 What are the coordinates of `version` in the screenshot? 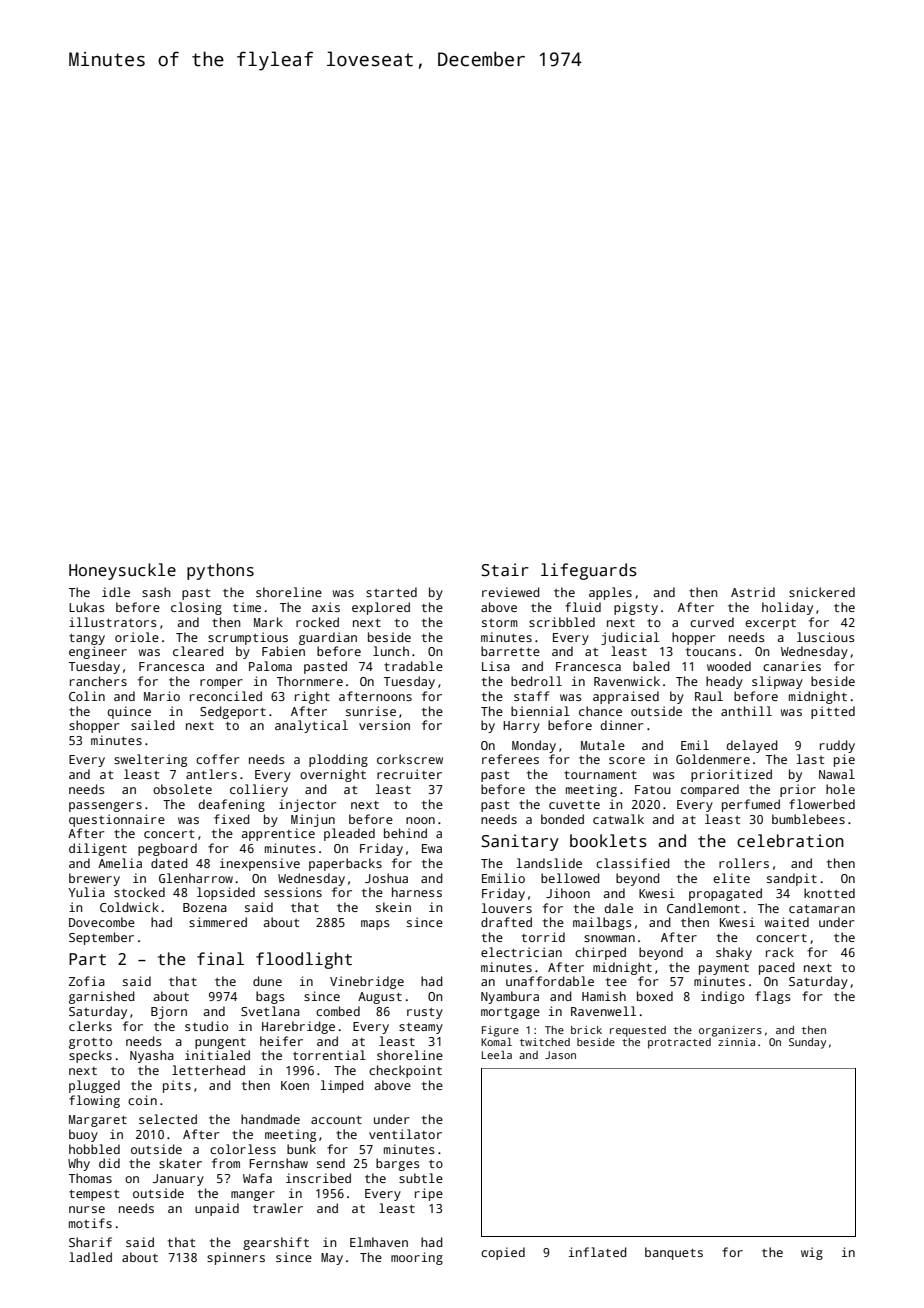 It's located at (384, 725).
